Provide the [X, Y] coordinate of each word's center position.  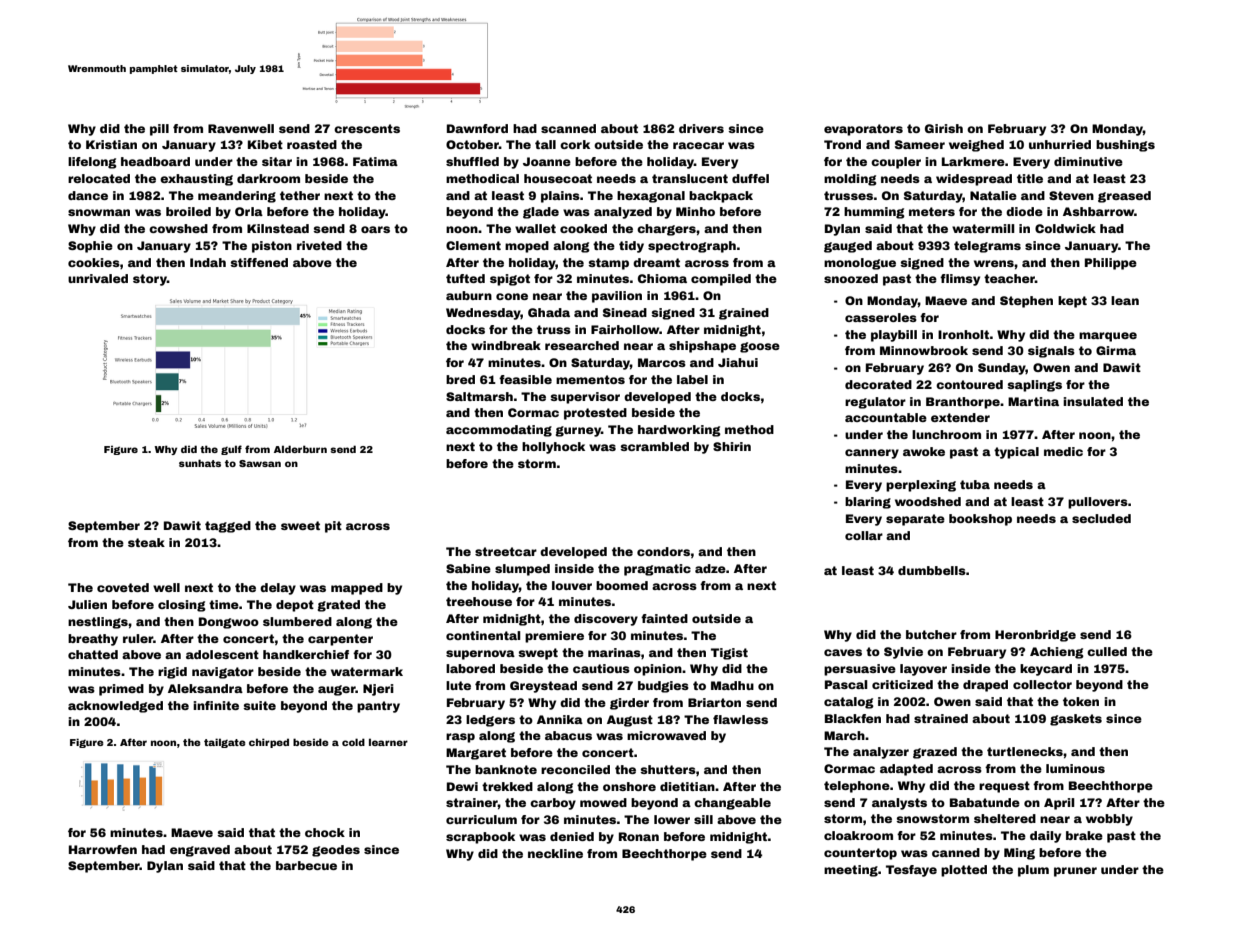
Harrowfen [103, 849]
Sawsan [260, 463]
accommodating [499, 431]
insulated [1093, 401]
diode [1024, 211]
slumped [522, 570]
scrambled [654, 446]
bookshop [980, 520]
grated [339, 606]
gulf [231, 450]
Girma [1116, 350]
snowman [99, 212]
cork [575, 144]
